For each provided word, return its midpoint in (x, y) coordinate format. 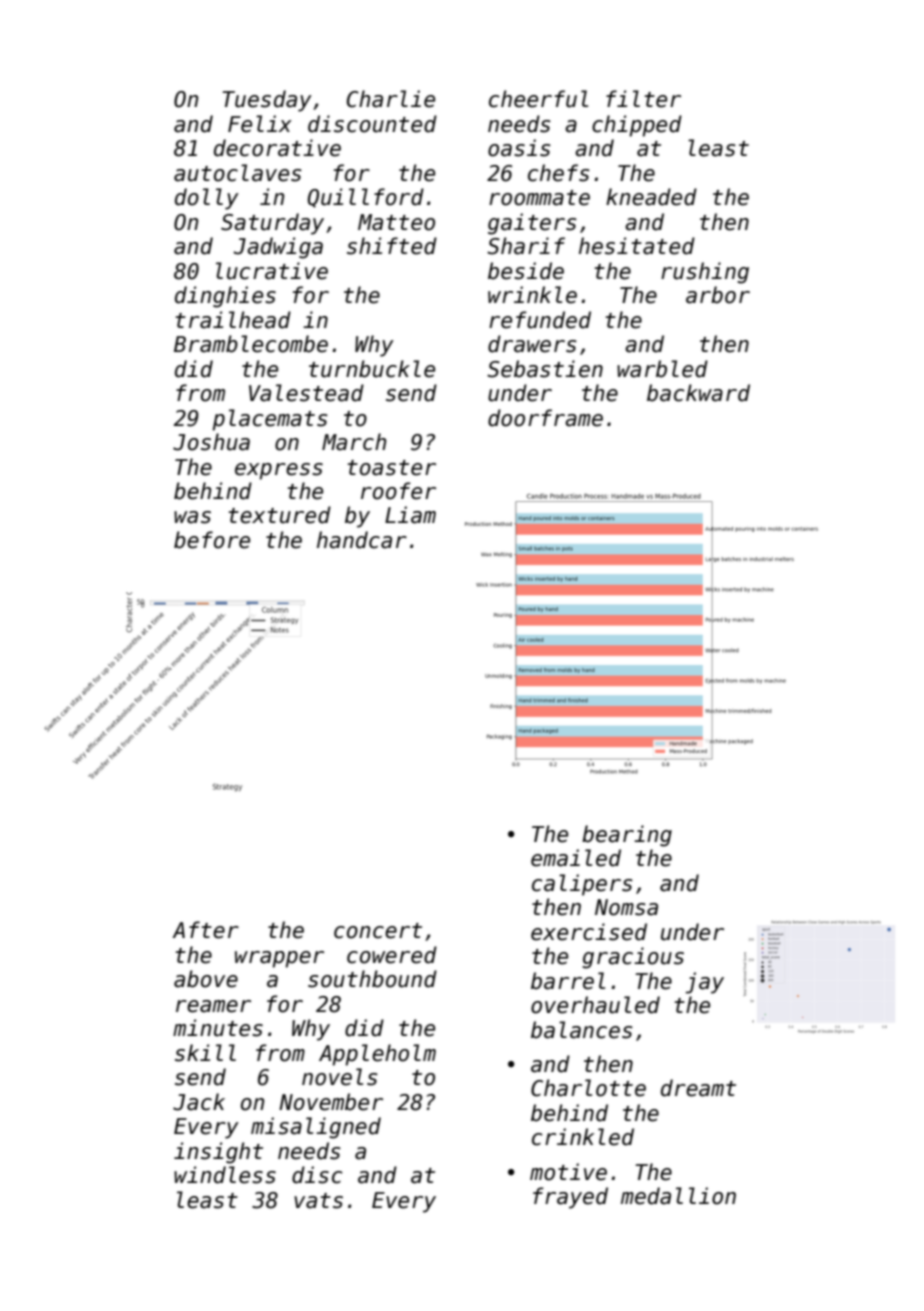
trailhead (233, 320)
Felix (260, 124)
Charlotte (588, 1088)
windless (225, 1175)
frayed (570, 1198)
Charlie (391, 99)
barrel (568, 981)
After (205, 930)
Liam (410, 515)
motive (568, 1172)
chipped (637, 126)
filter (643, 99)
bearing (627, 836)
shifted (392, 246)
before (212, 540)
